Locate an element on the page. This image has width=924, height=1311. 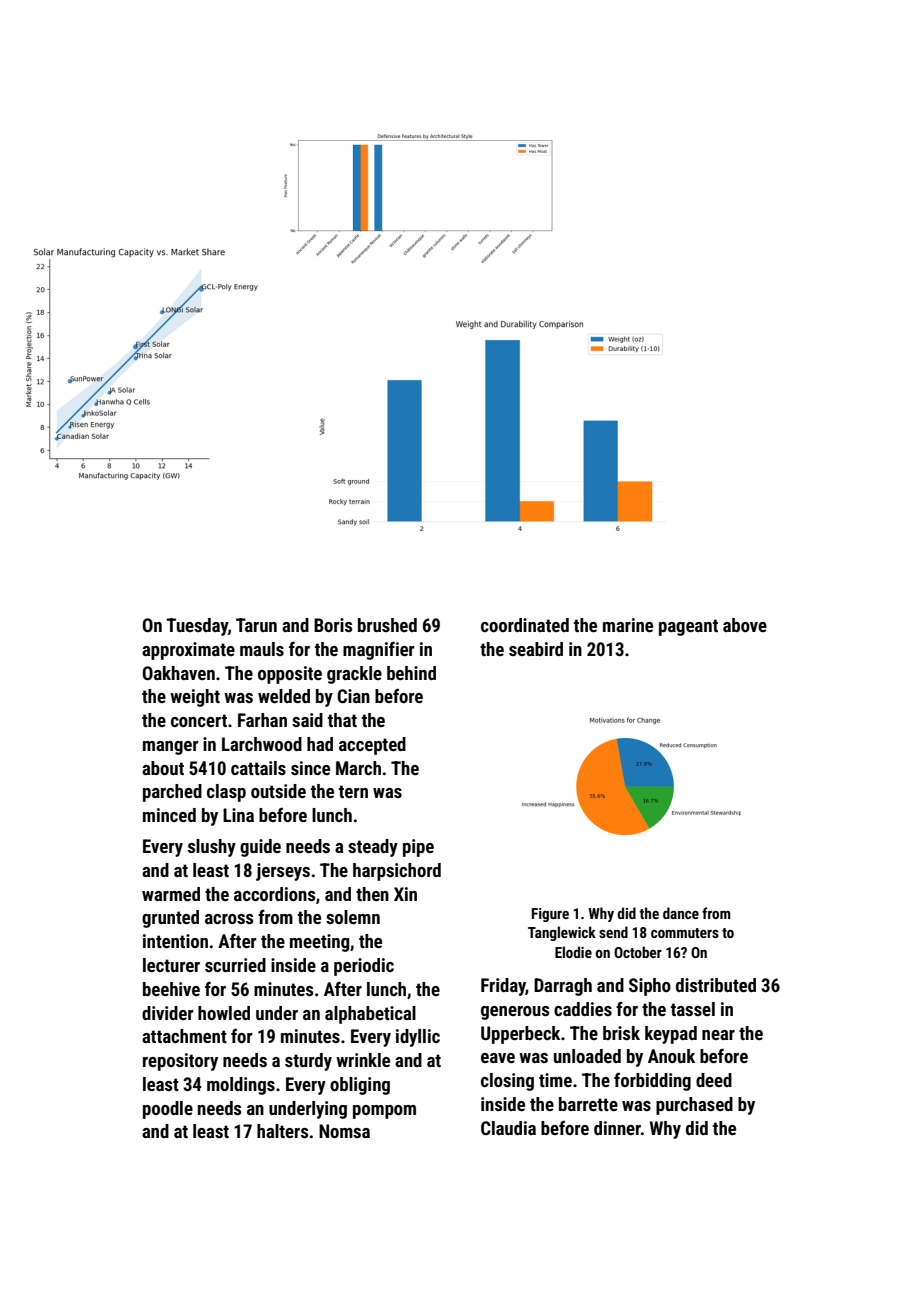
across is located at coordinates (229, 919).
